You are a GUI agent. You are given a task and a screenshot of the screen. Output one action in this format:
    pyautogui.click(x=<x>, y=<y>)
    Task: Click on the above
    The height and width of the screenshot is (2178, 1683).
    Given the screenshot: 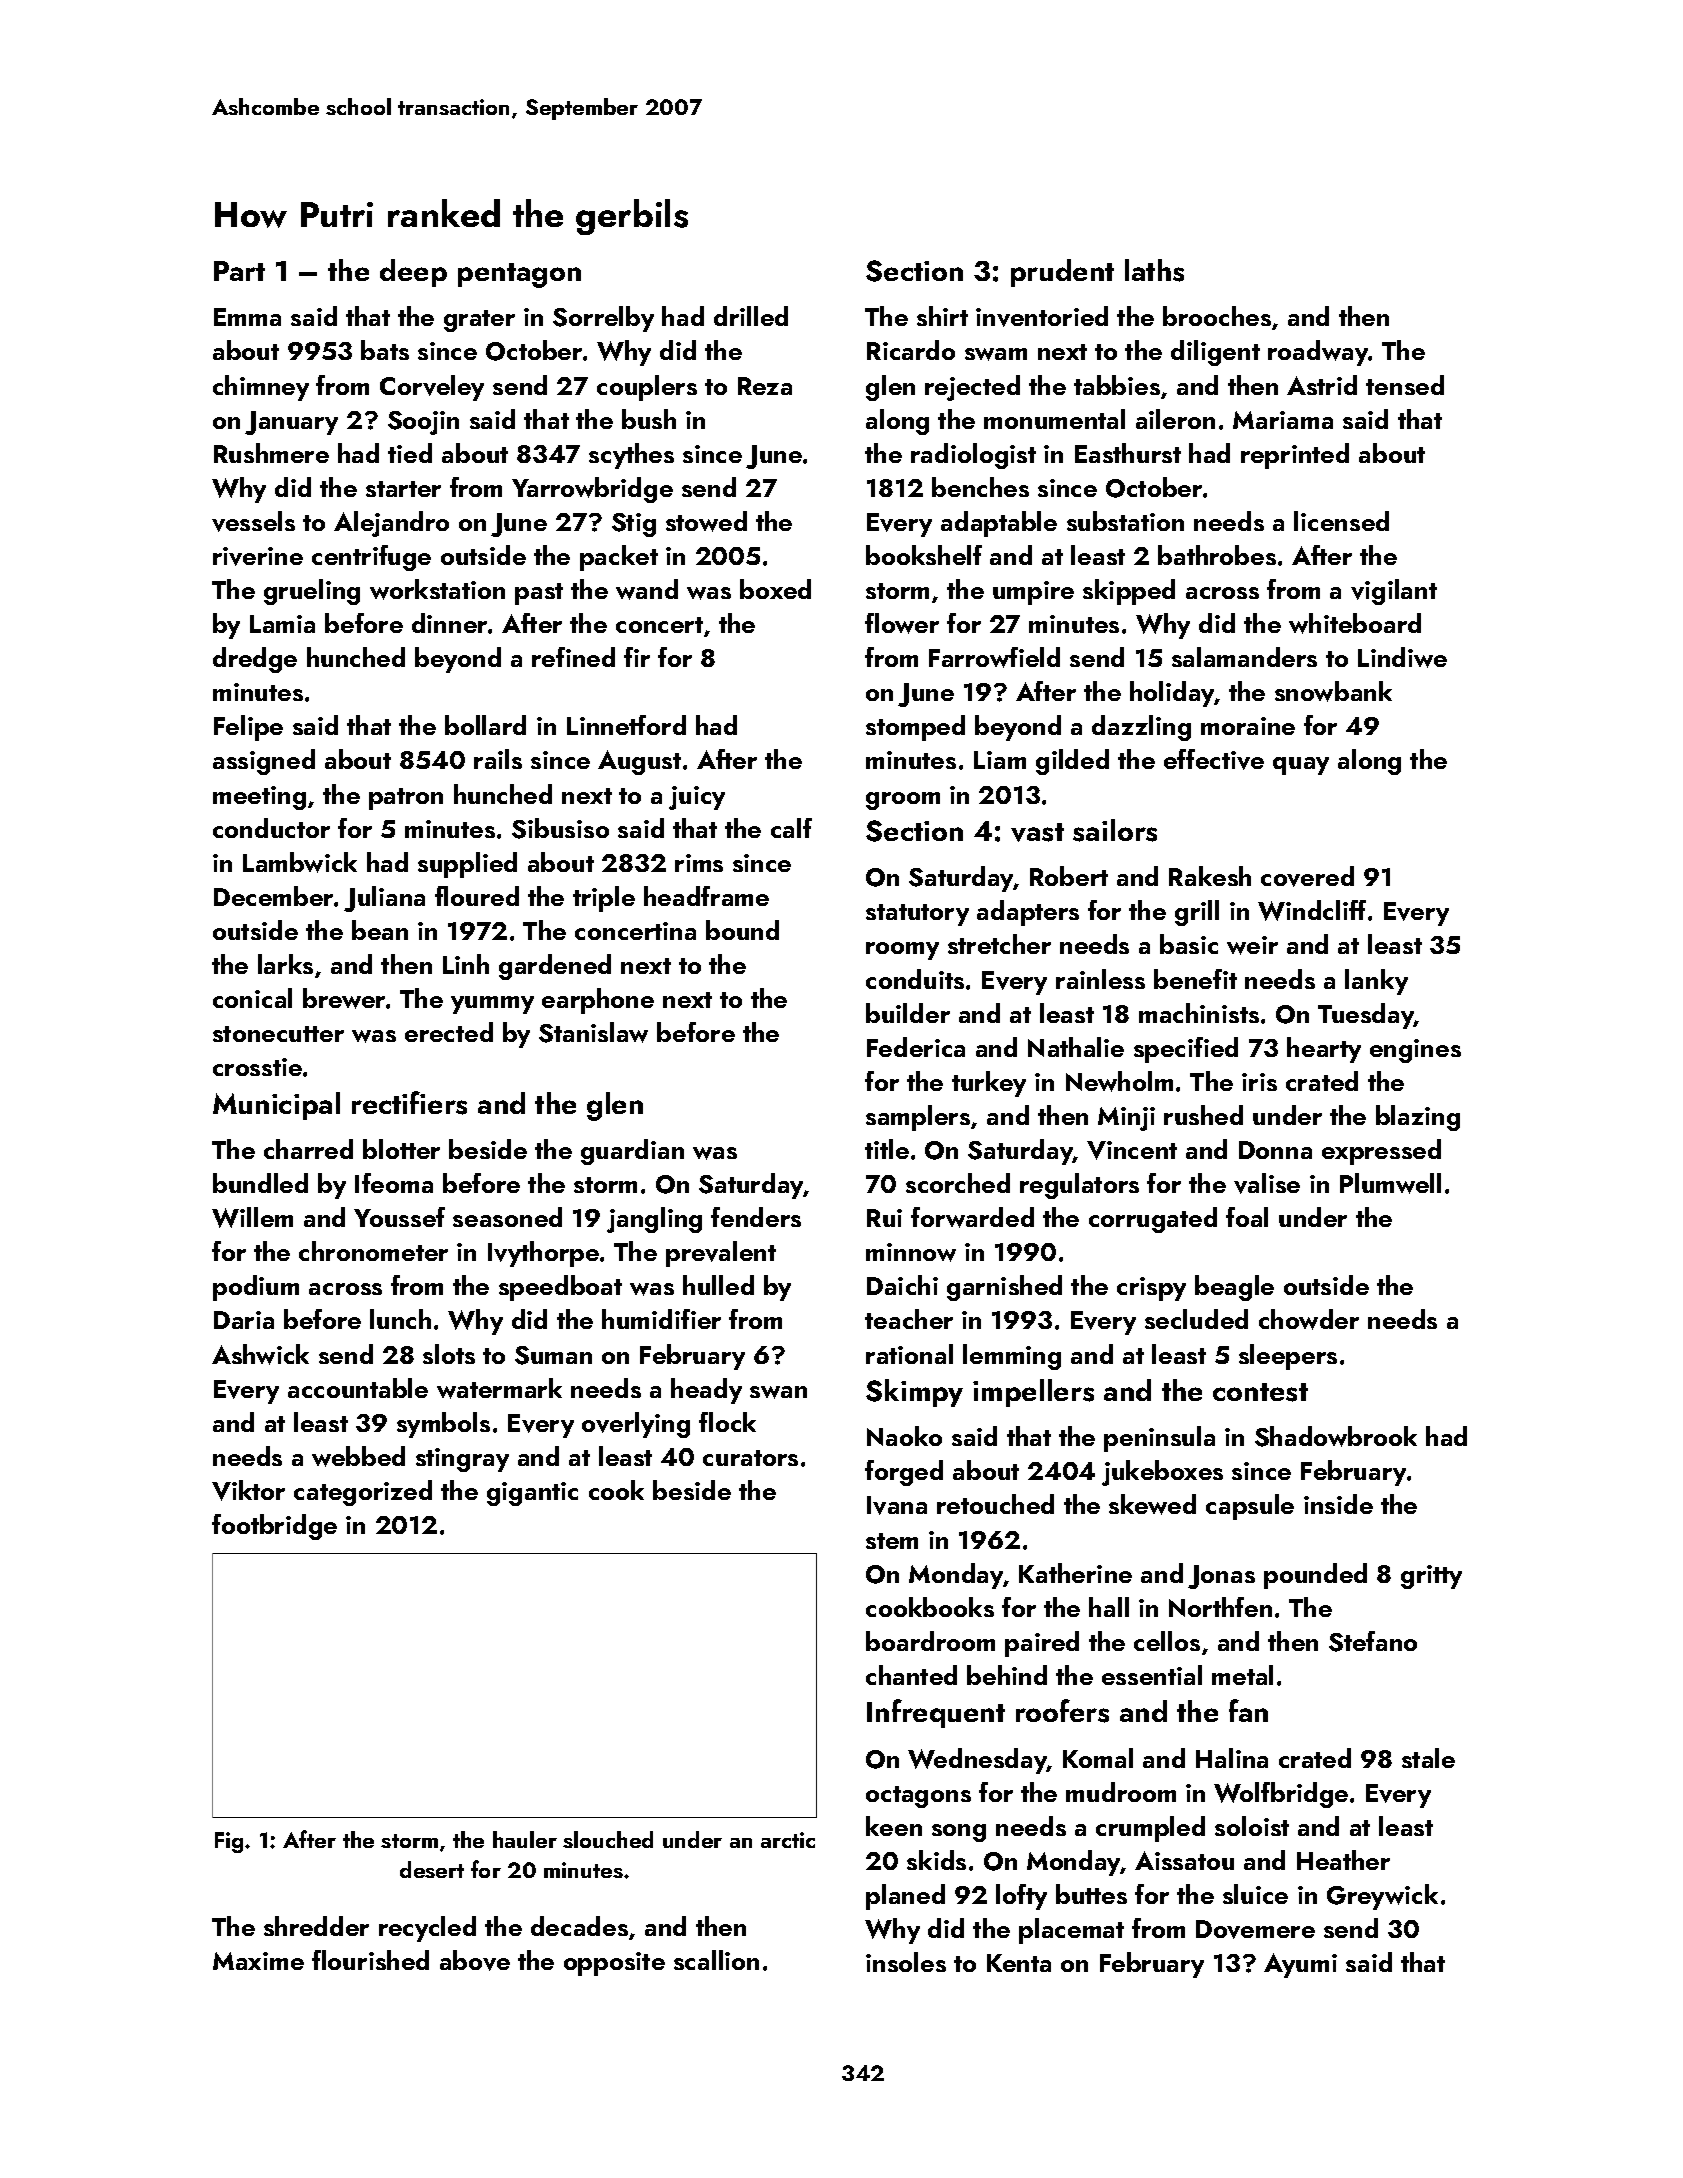 What is the action you would take?
    pyautogui.click(x=475, y=1960)
